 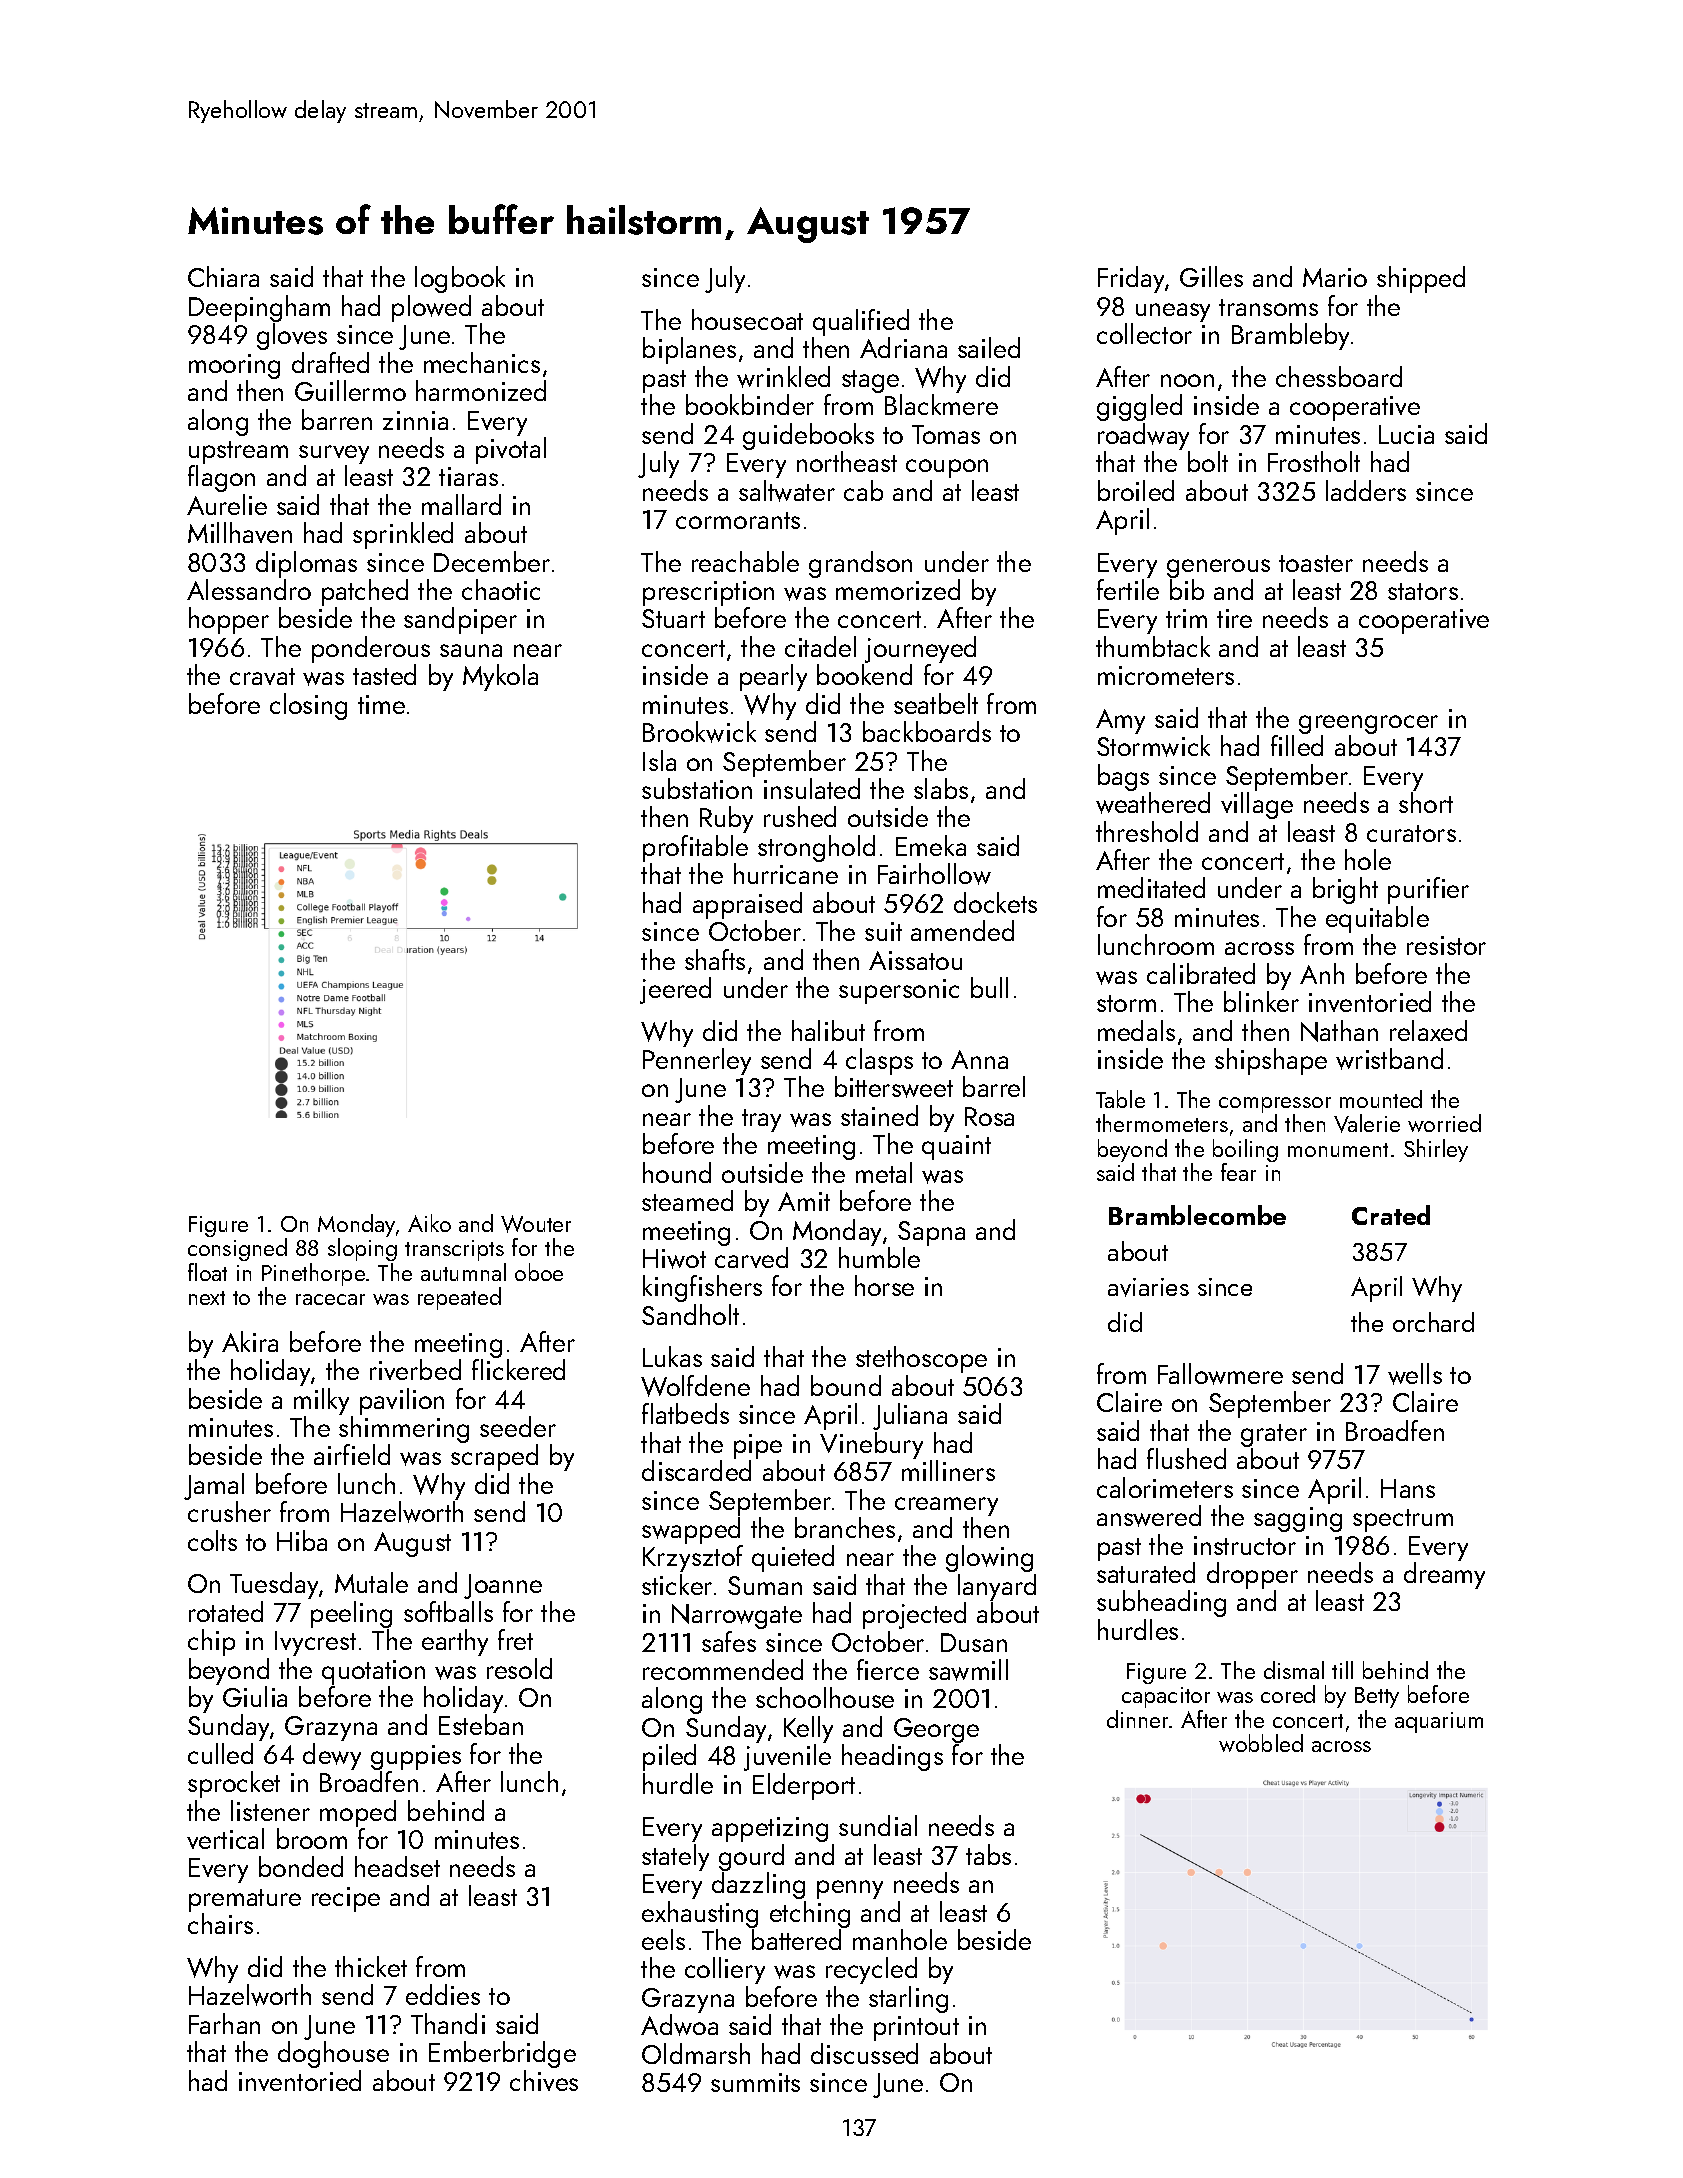 I want to click on time, so click(x=381, y=704).
